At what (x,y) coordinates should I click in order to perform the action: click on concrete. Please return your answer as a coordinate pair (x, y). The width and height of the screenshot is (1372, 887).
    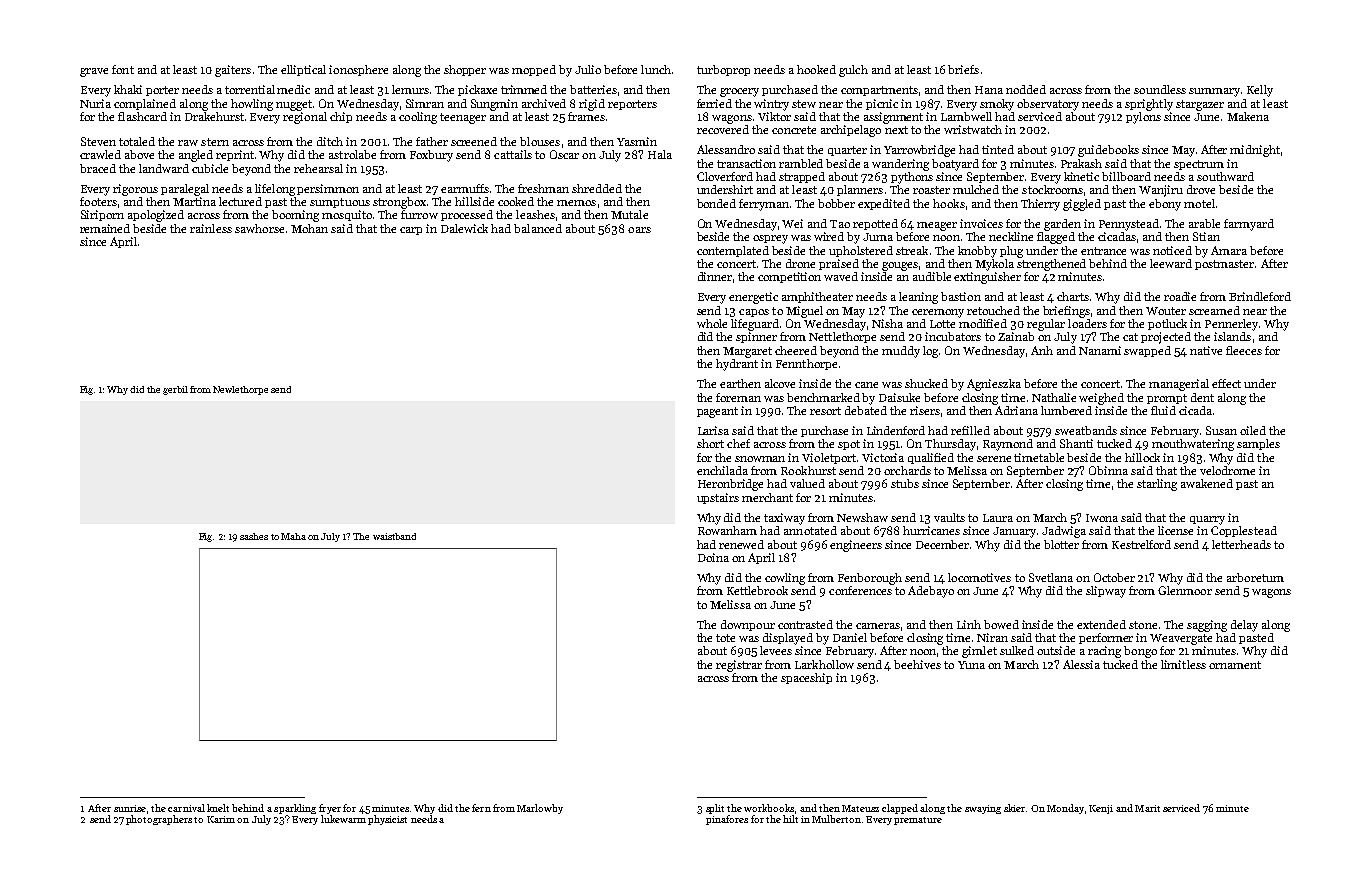
    Looking at the image, I should click on (794, 130).
